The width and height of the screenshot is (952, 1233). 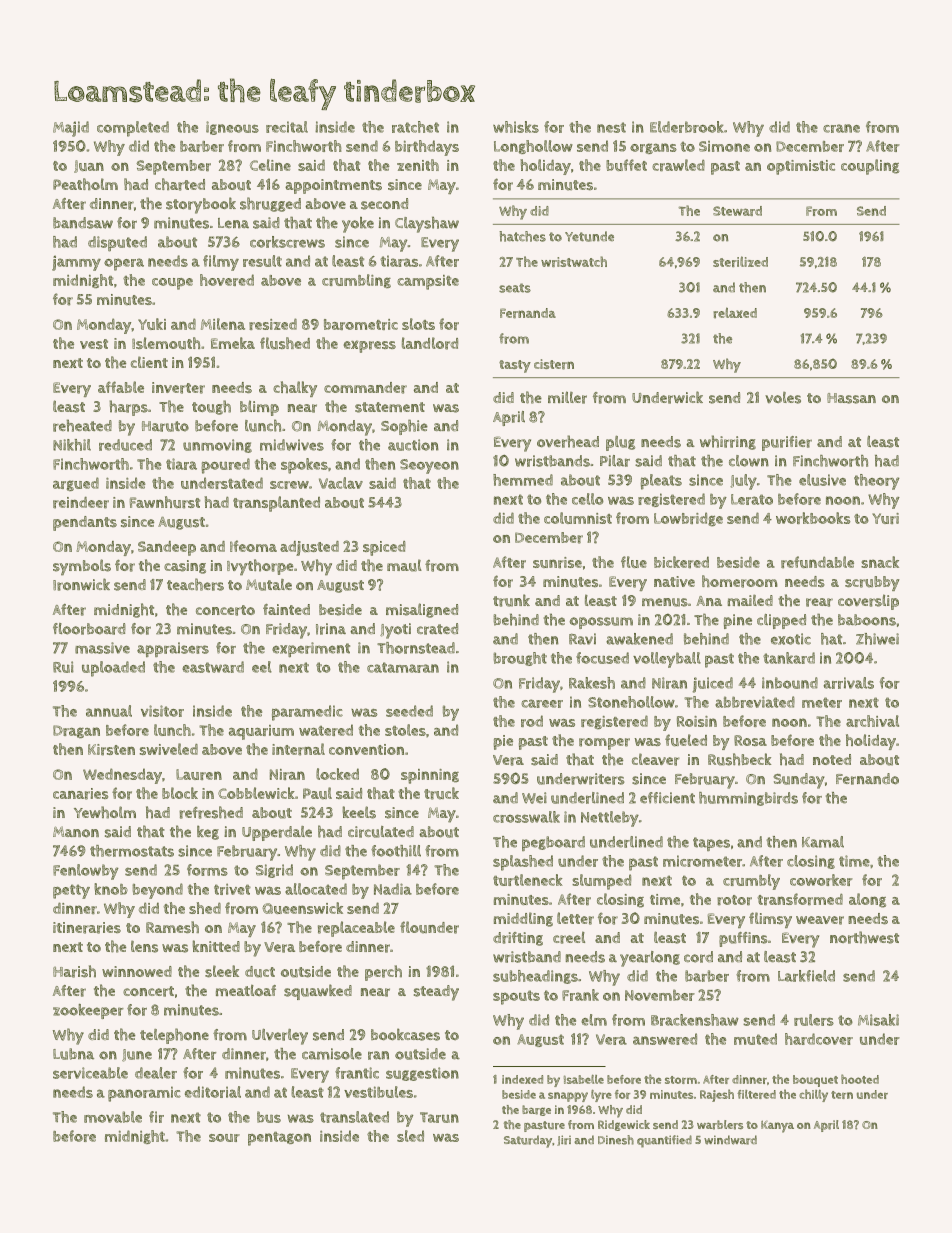 I want to click on weaver, so click(x=820, y=920).
